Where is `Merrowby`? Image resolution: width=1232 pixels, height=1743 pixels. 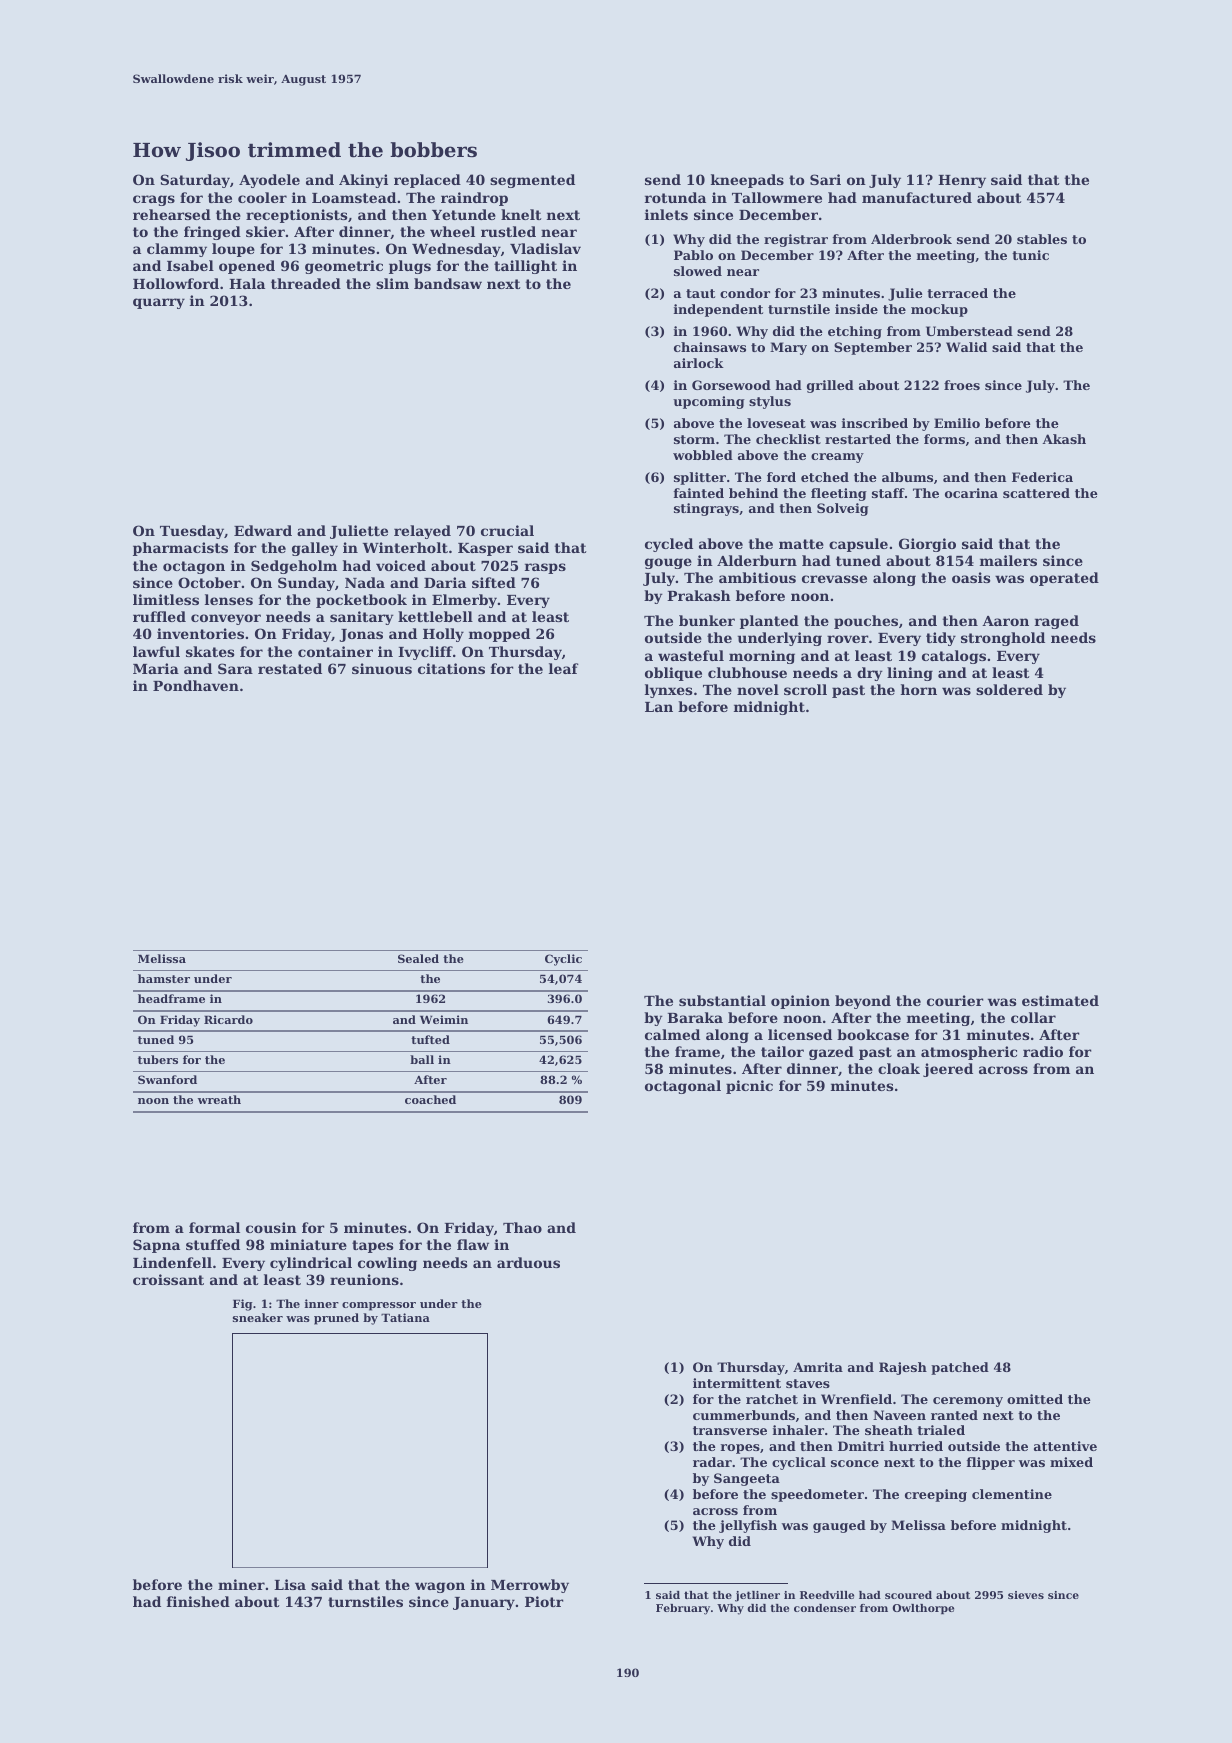 Merrowby is located at coordinates (530, 1586).
